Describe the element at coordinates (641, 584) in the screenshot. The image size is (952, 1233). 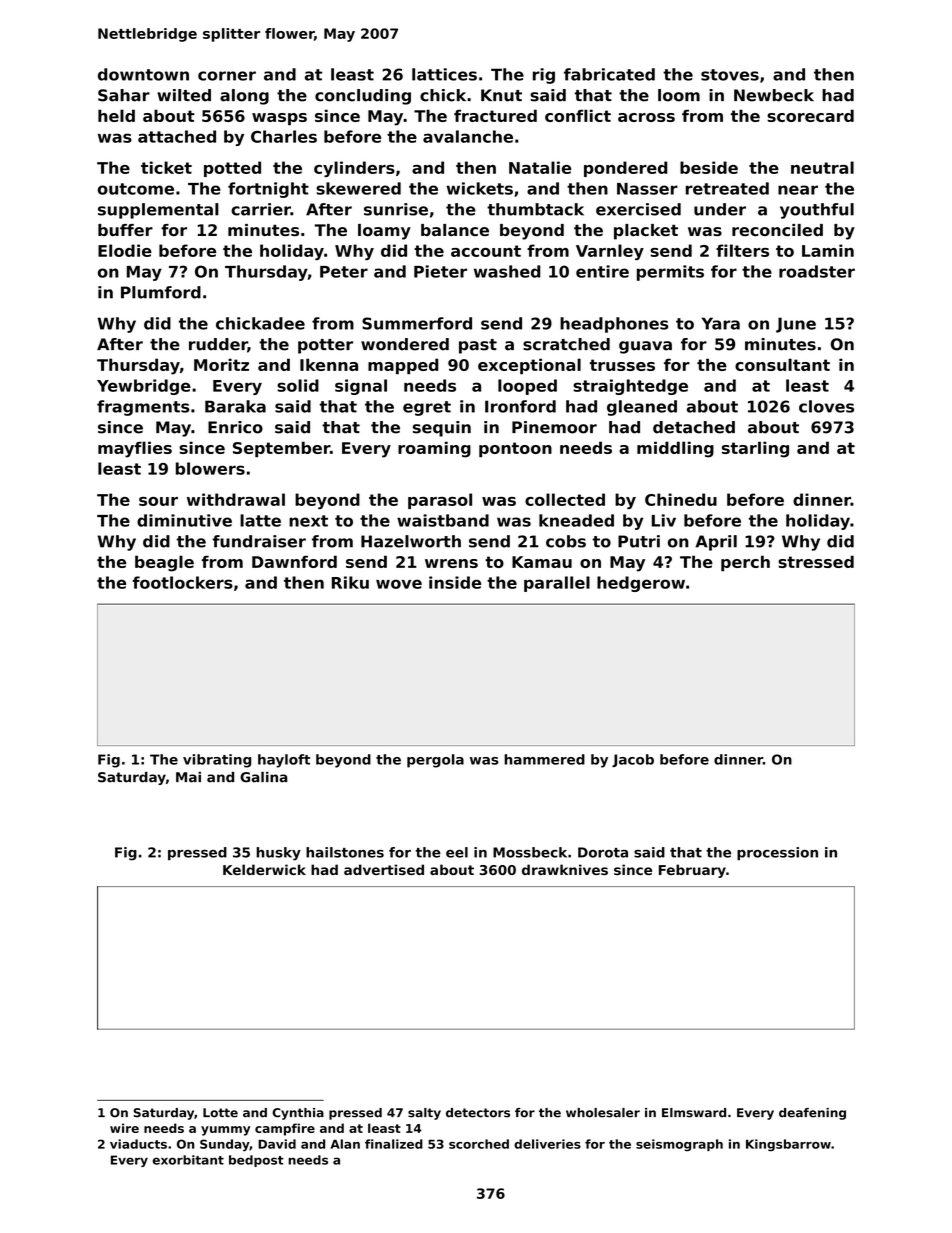
I see `hedgerow` at that location.
